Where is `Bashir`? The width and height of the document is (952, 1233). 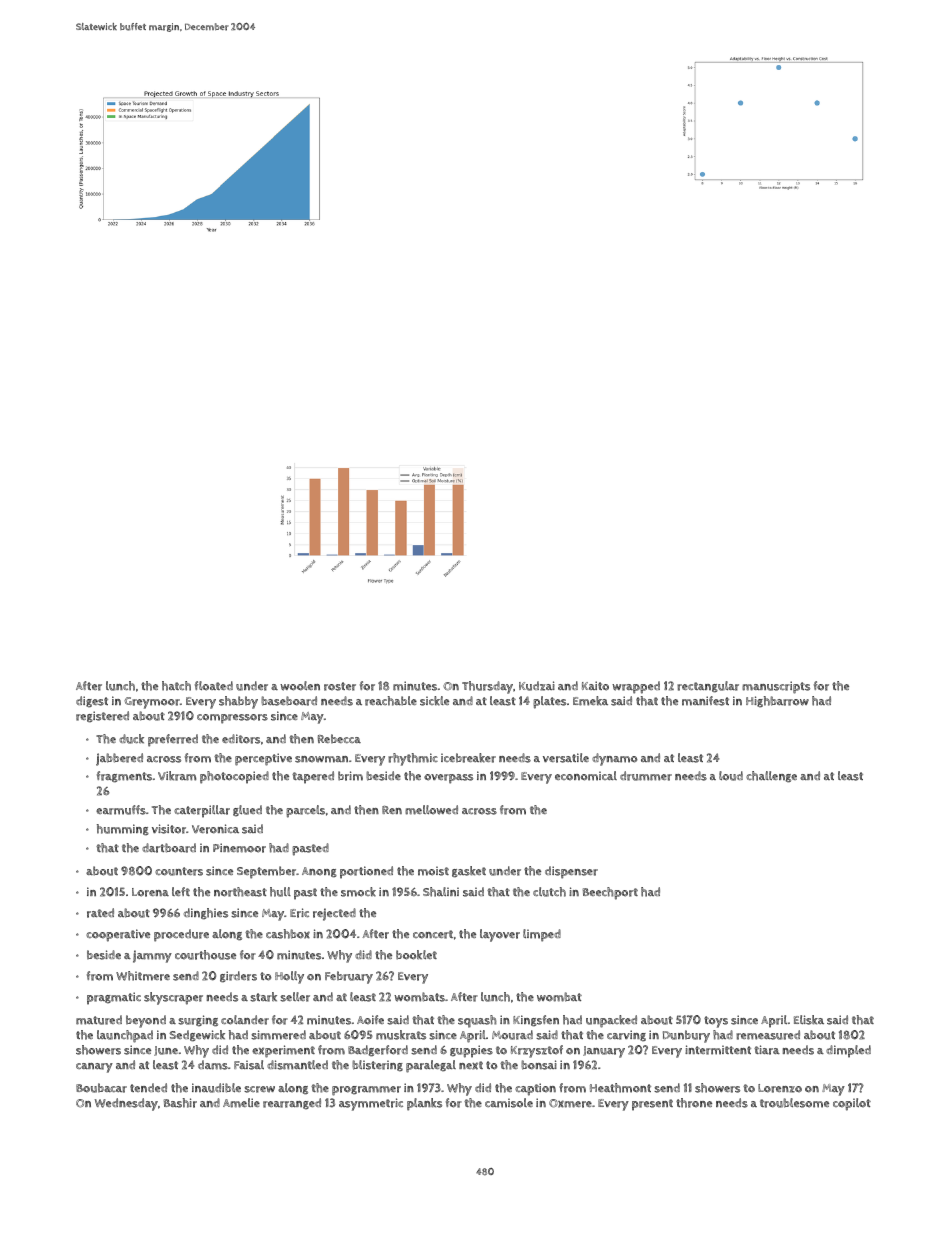
Bashir is located at coordinates (180, 1103).
